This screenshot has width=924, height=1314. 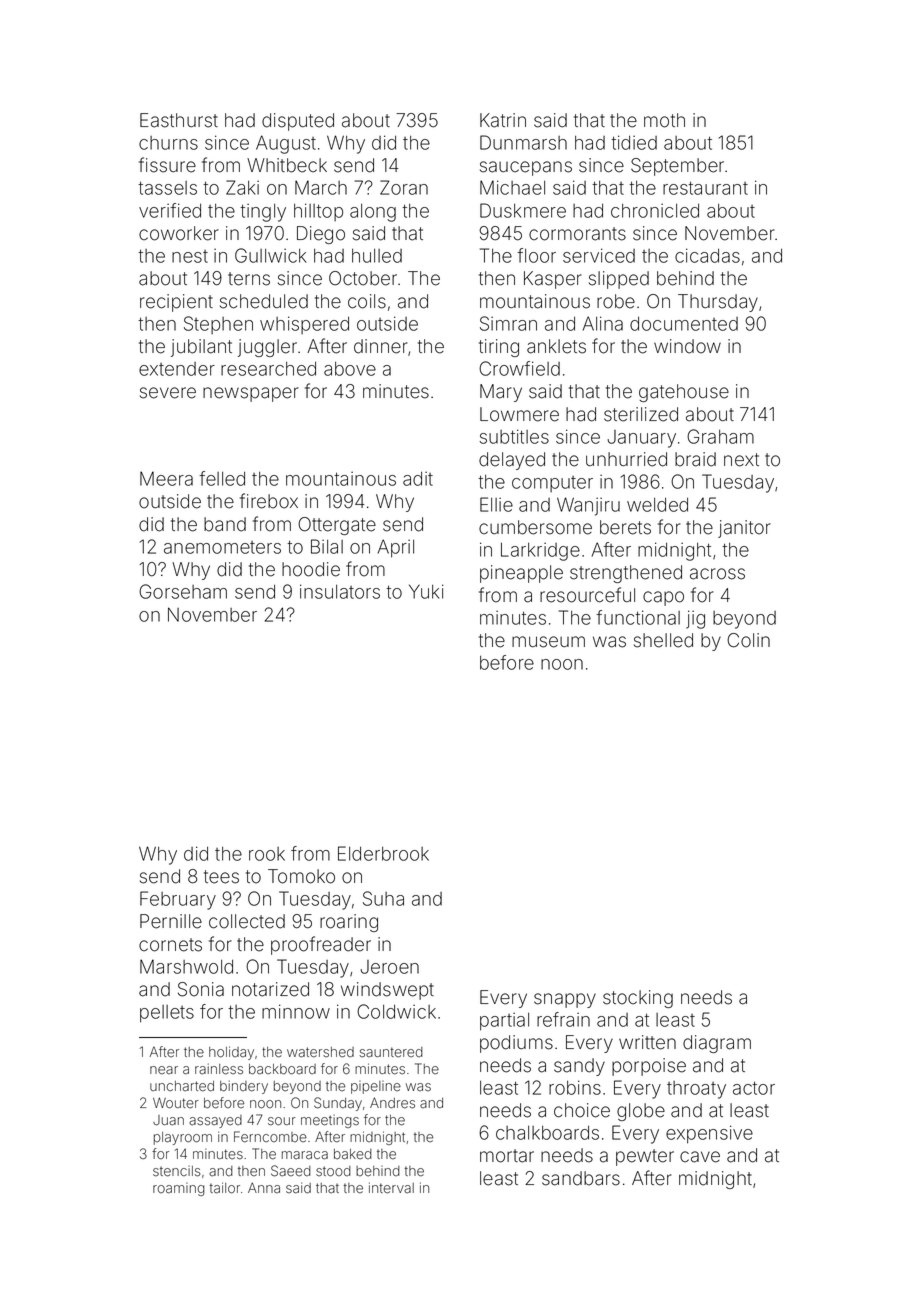 What do you see at coordinates (221, 877) in the screenshot?
I see `tees` at bounding box center [221, 877].
